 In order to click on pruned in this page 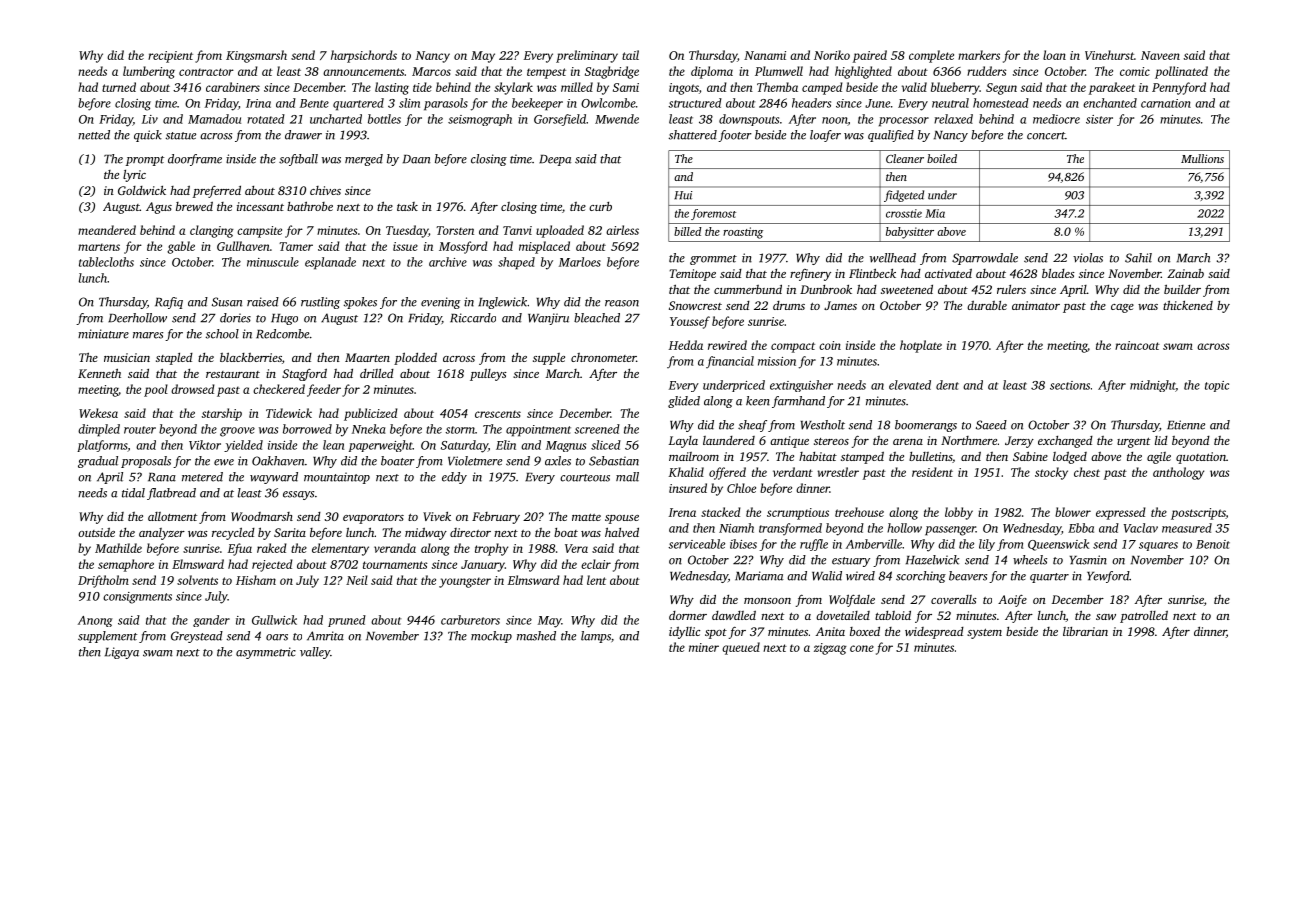, I will do `click(347, 621)`.
